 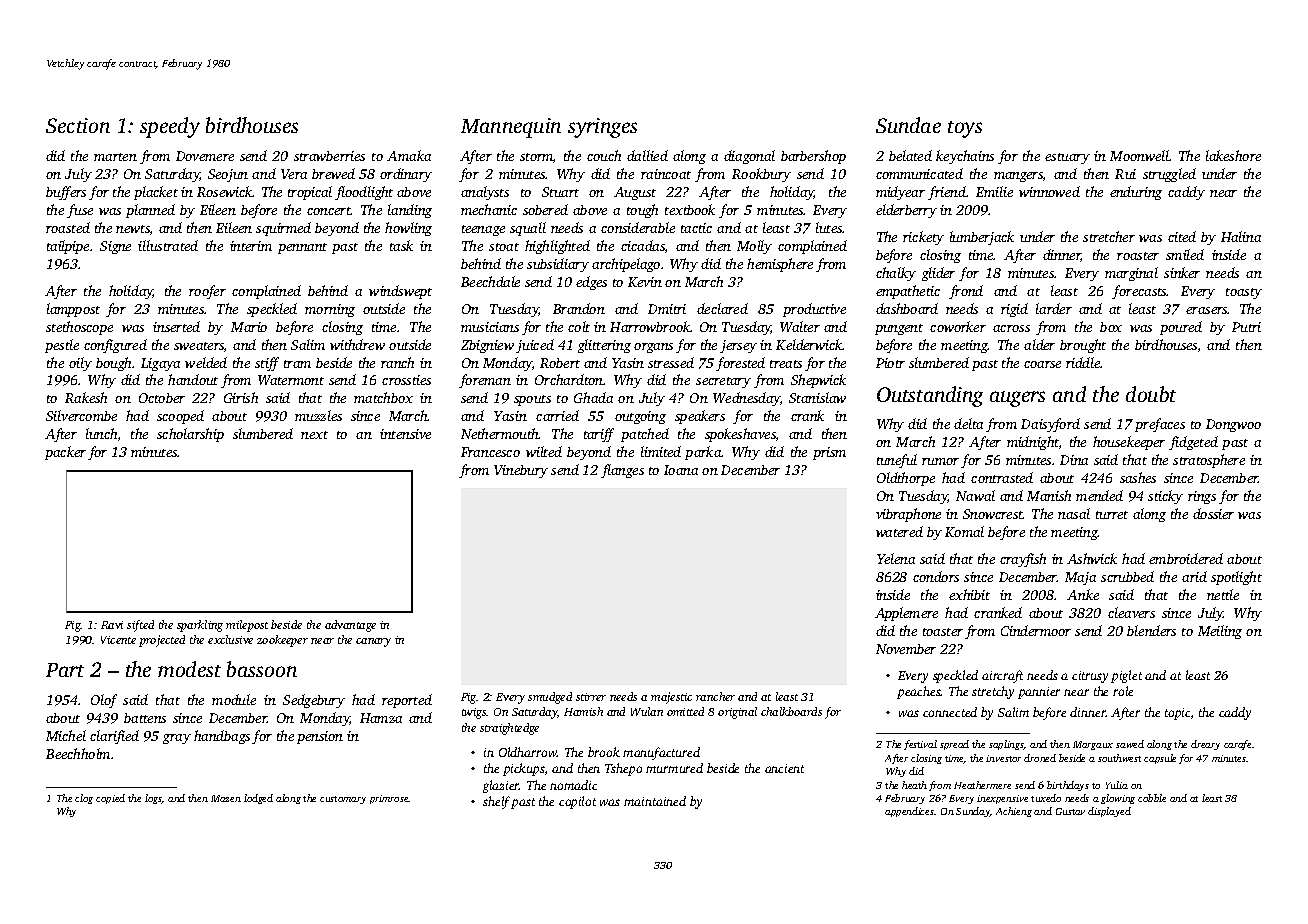 What do you see at coordinates (602, 128) in the page?
I see `syringes` at bounding box center [602, 128].
